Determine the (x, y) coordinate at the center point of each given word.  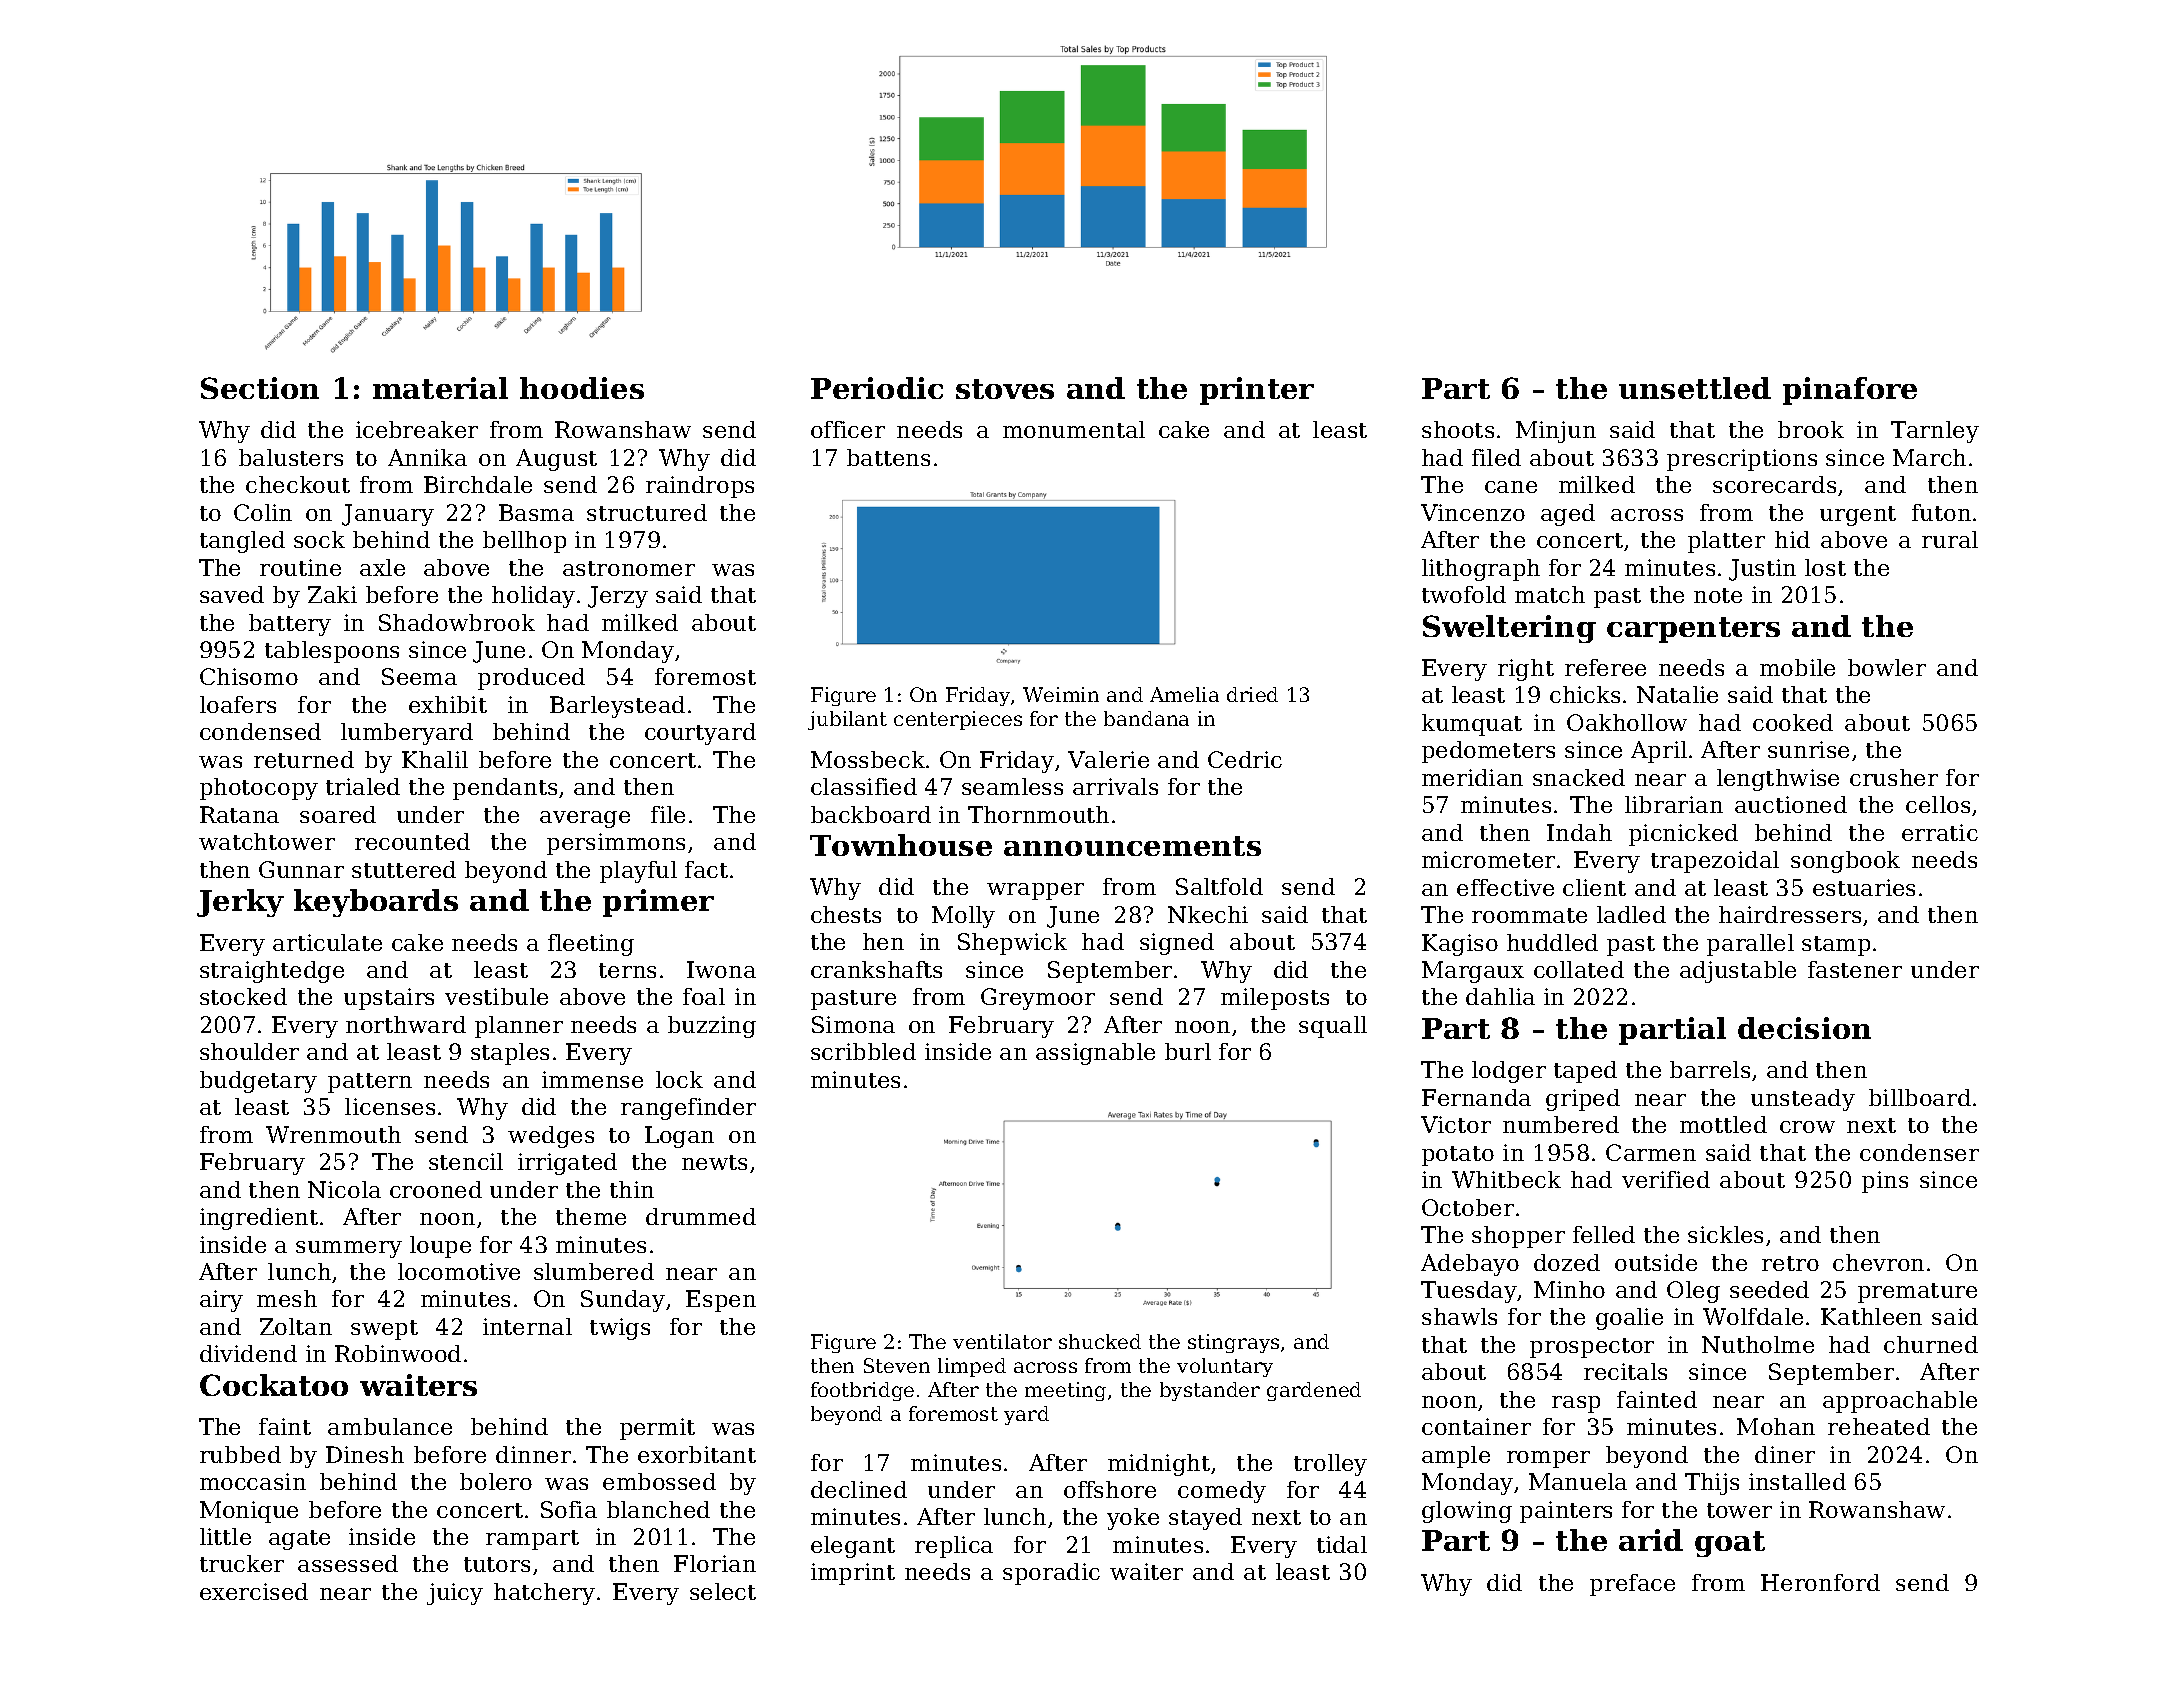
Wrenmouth (333, 1134)
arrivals (1115, 786)
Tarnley (1935, 432)
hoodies (582, 388)
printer (1257, 391)
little (225, 1536)
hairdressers (1790, 914)
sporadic (1051, 1574)
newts (714, 1162)
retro (1790, 1263)
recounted (412, 841)
